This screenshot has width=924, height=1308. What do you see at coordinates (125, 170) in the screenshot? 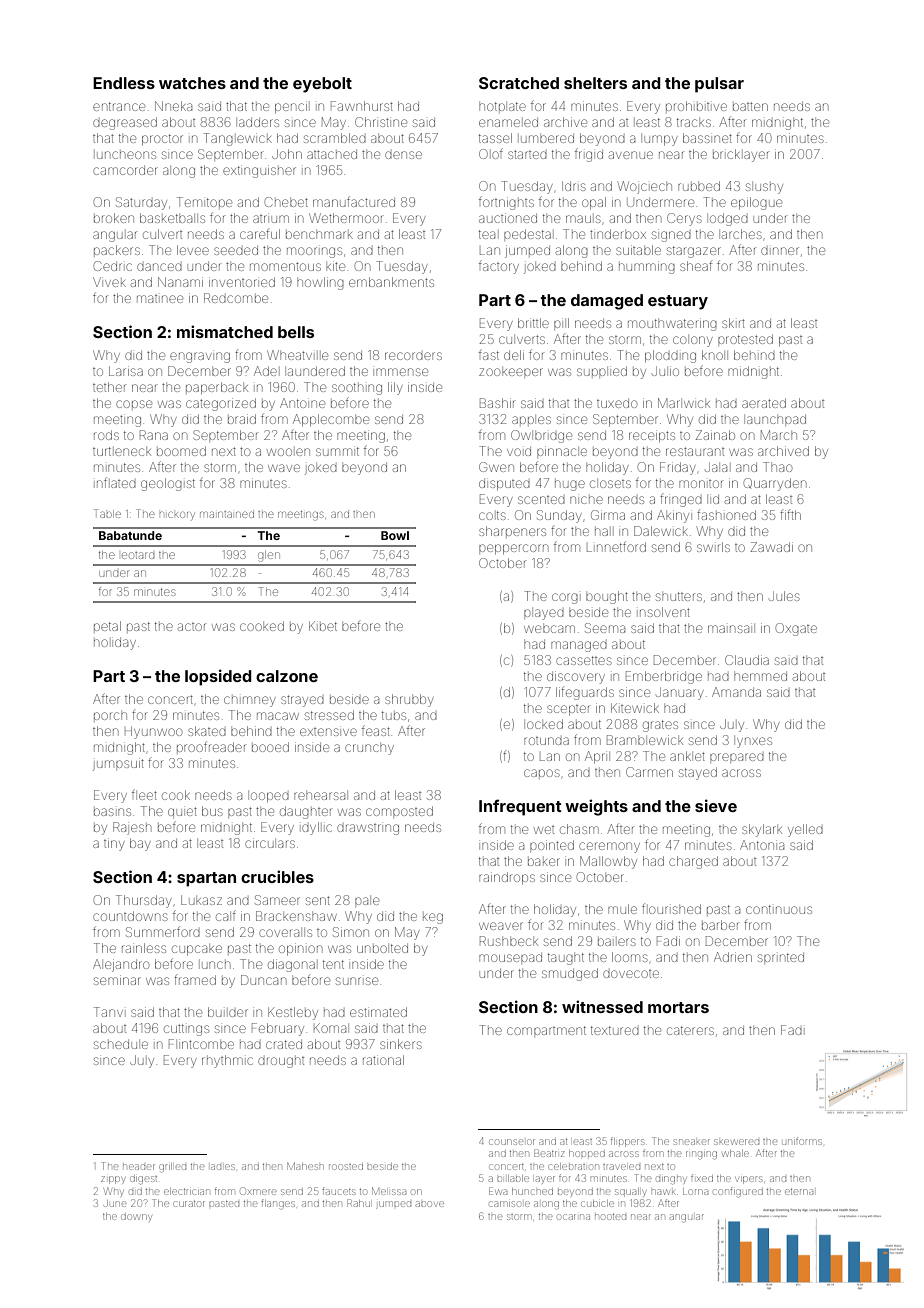
I see `camcorder` at bounding box center [125, 170].
